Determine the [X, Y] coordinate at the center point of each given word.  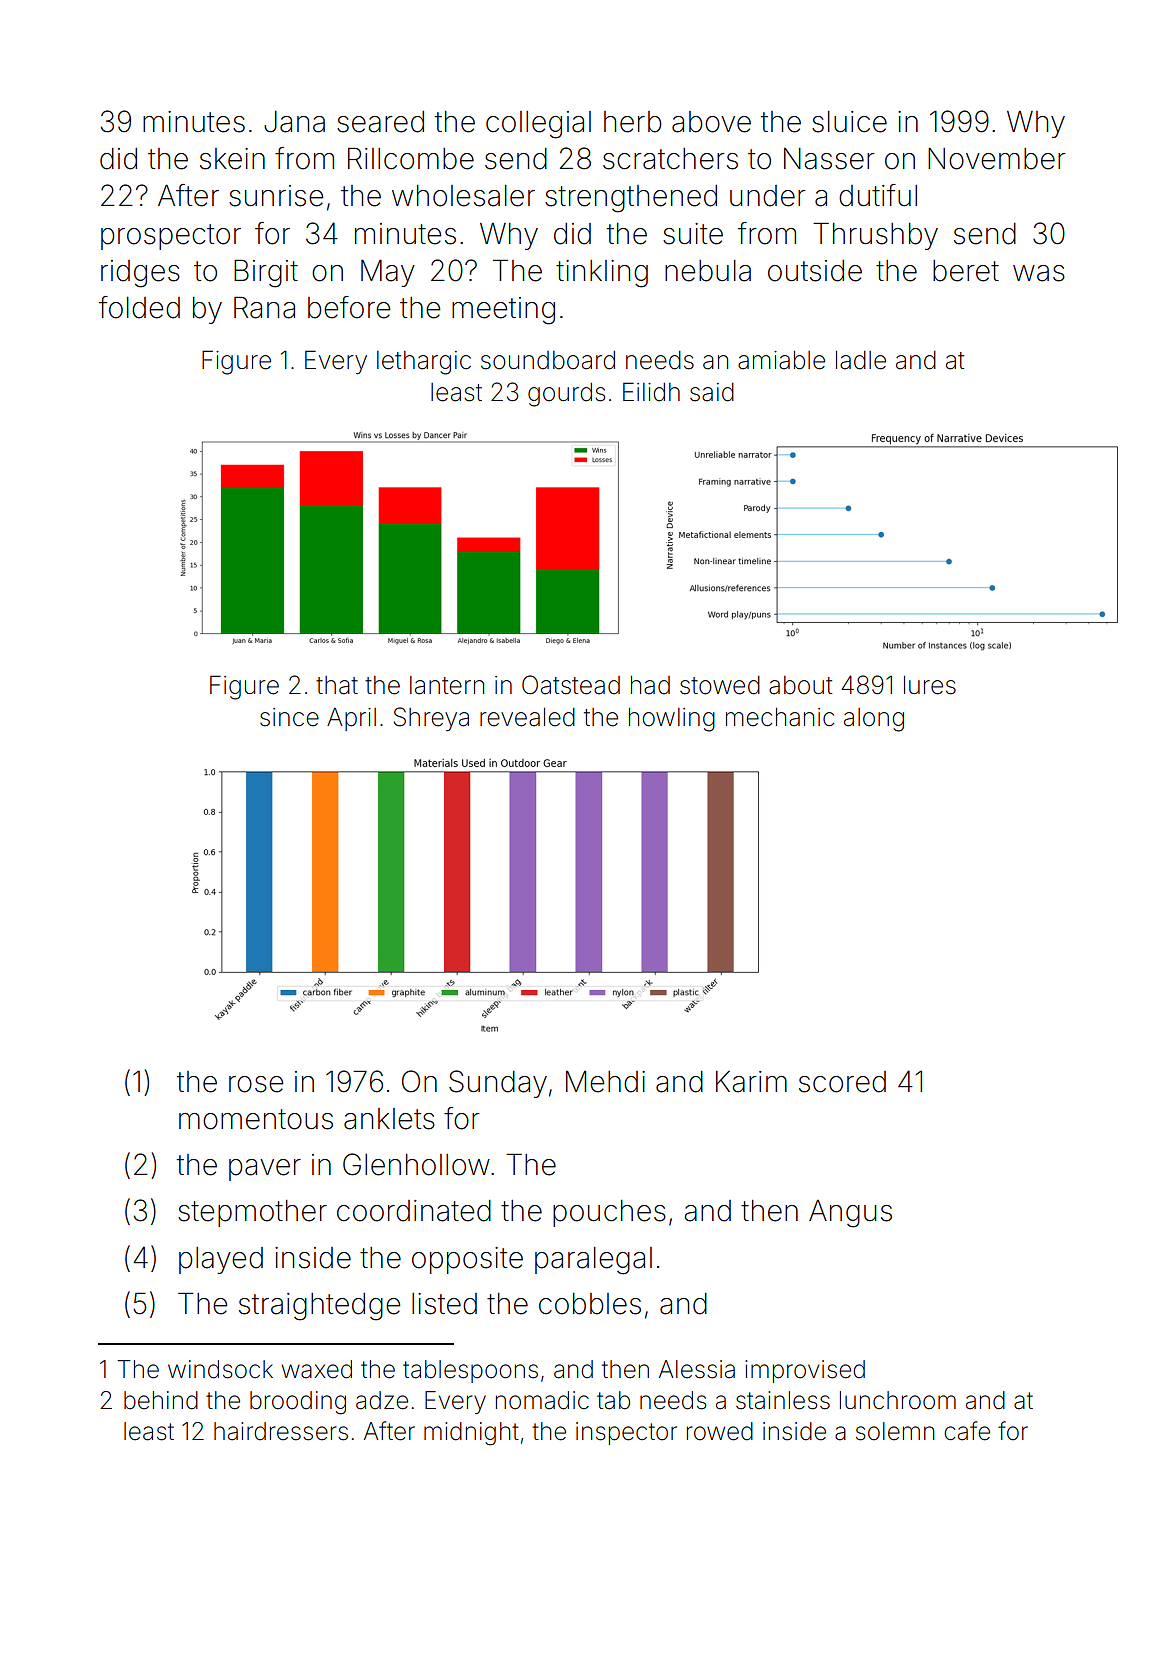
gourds [566, 395]
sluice [849, 122]
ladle [861, 360]
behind [161, 1400]
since [289, 717]
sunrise [276, 196]
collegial [538, 125]
